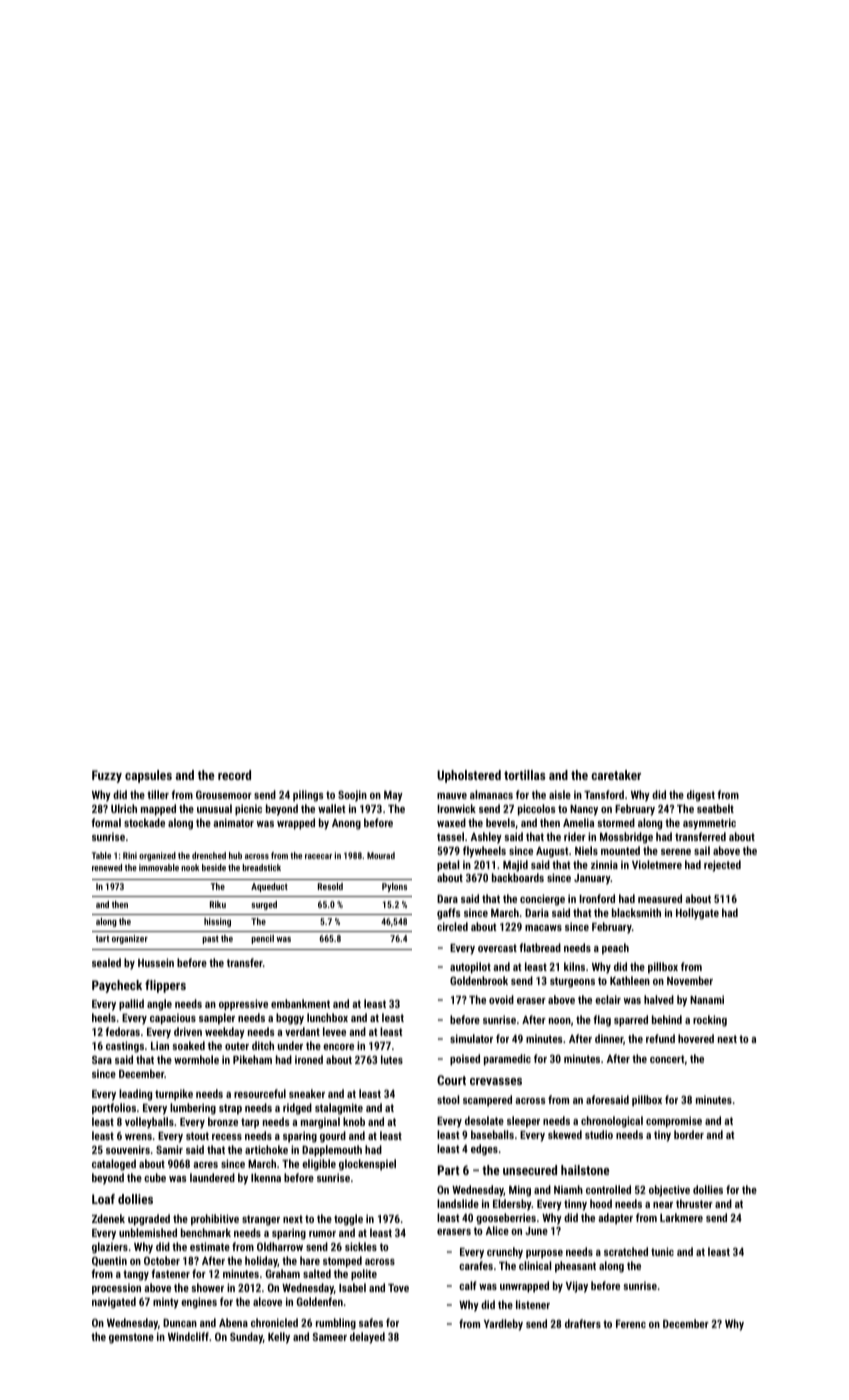 This screenshot has height=1400, width=849. What do you see at coordinates (131, 1338) in the screenshot?
I see `gemstone` at bounding box center [131, 1338].
